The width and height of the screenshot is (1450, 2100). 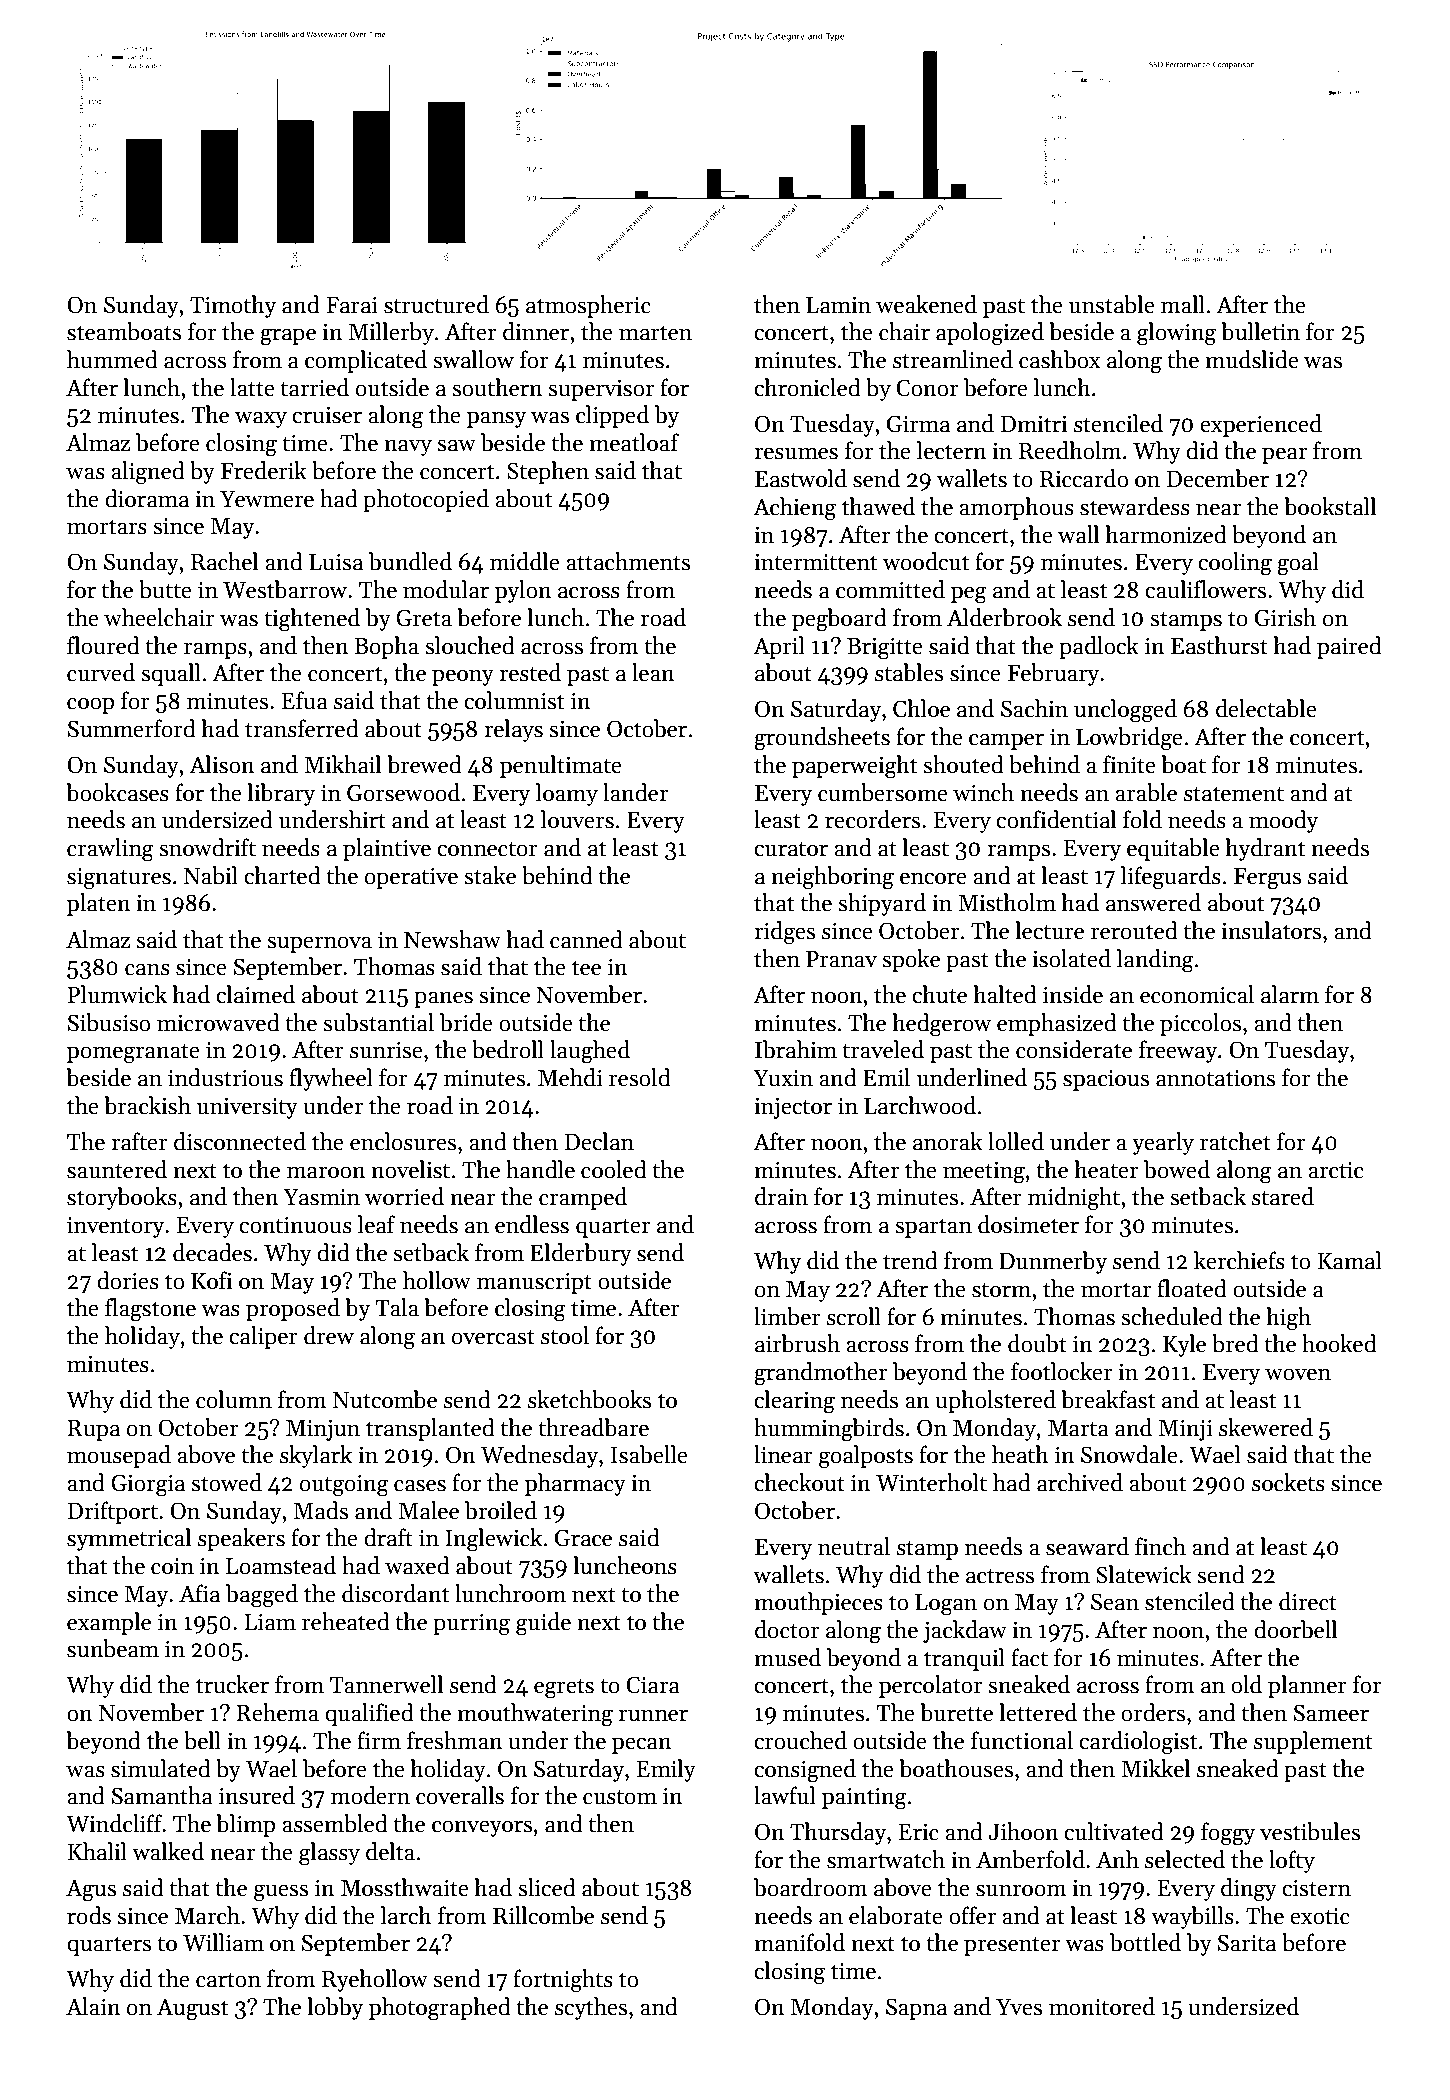 I want to click on signatures, so click(x=119, y=878).
